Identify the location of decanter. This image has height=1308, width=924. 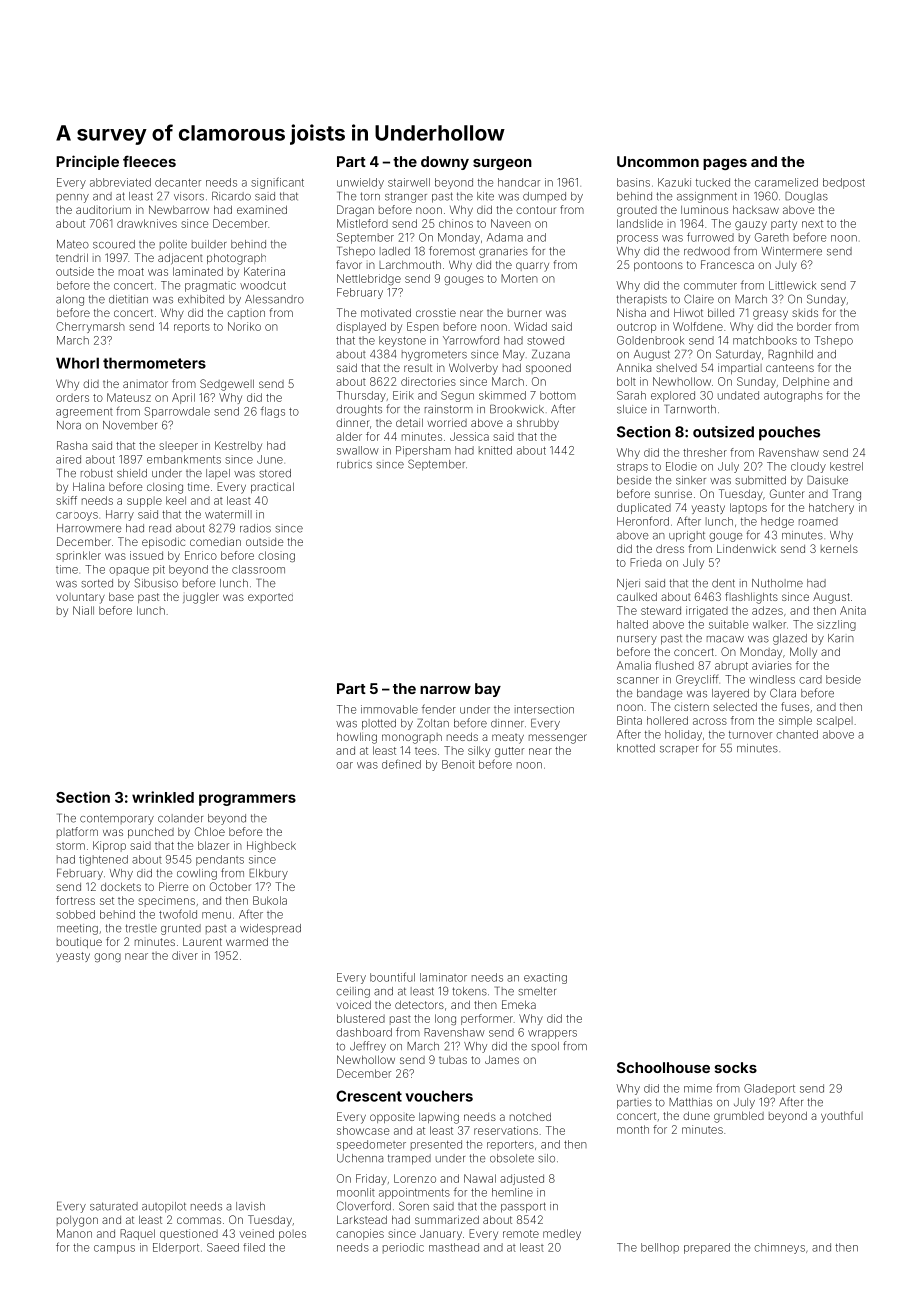
(178, 182).
